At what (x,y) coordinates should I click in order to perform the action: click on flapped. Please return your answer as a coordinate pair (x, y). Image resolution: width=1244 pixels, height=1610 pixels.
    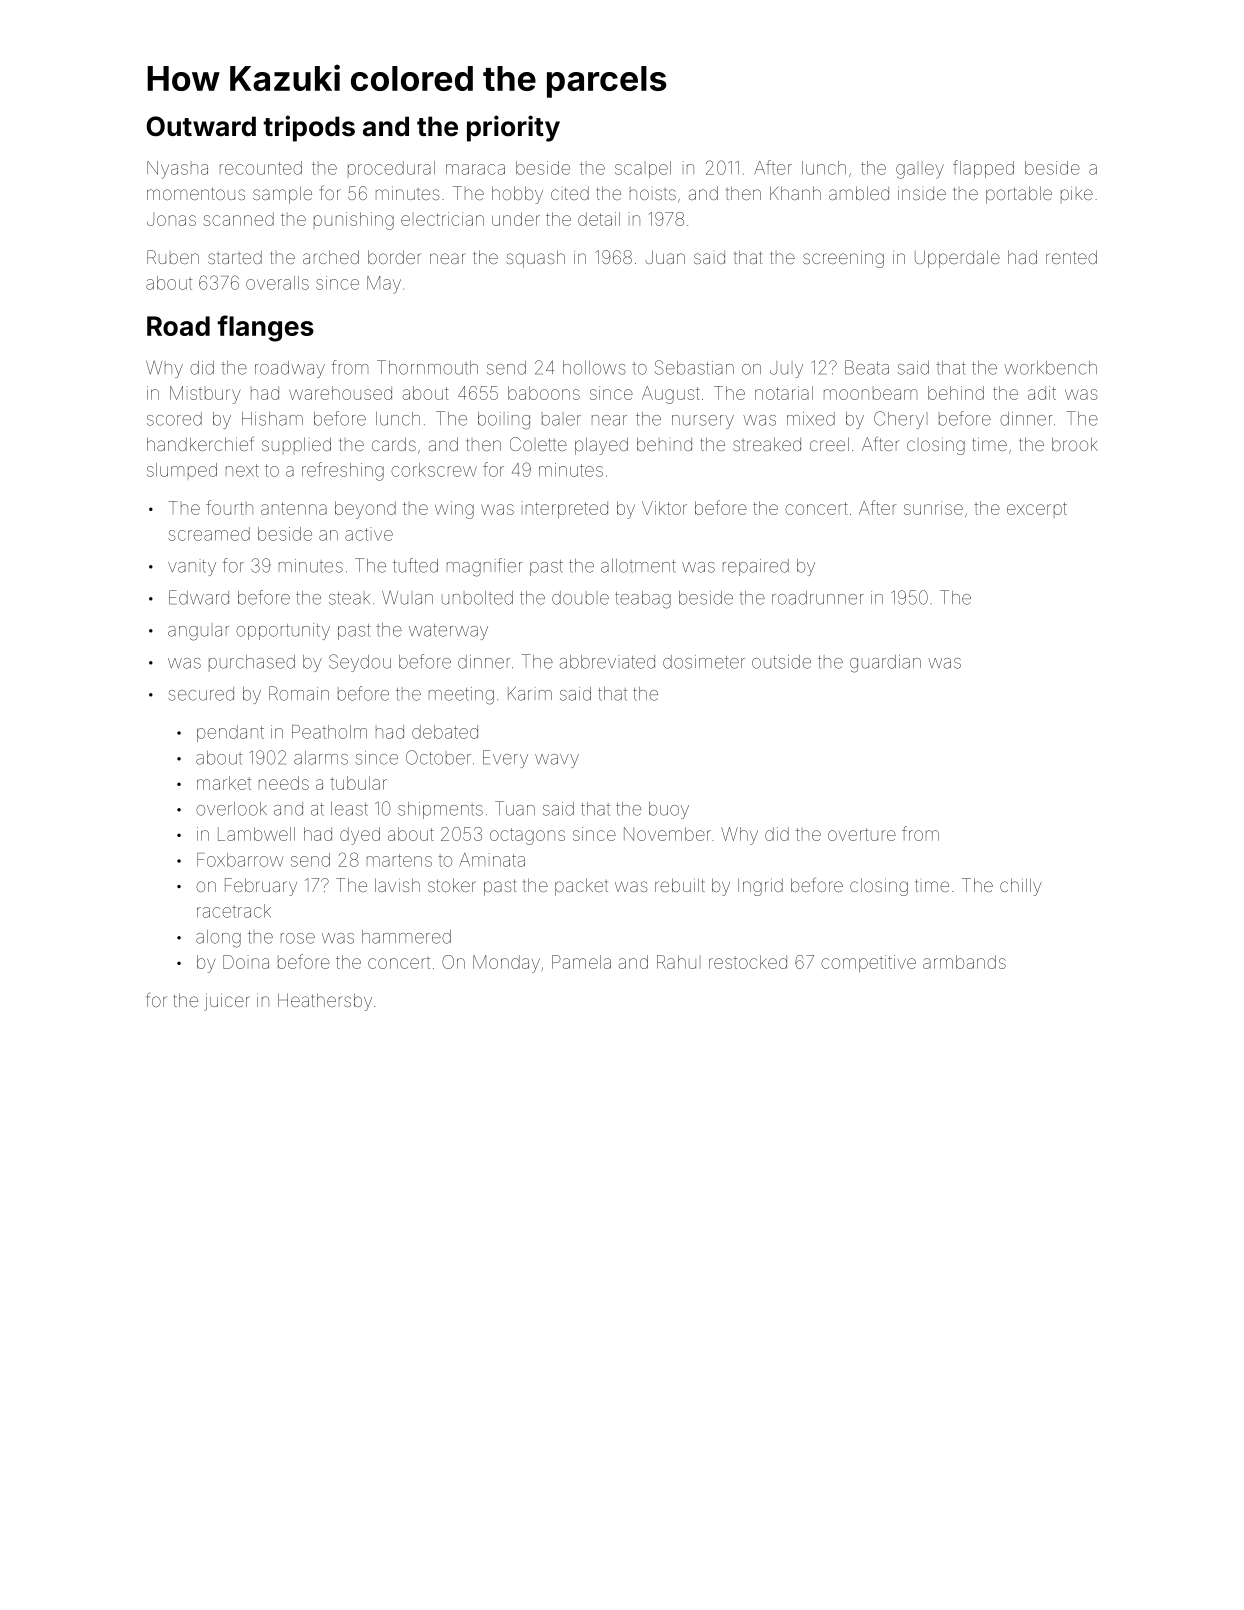
    Looking at the image, I should click on (983, 169).
